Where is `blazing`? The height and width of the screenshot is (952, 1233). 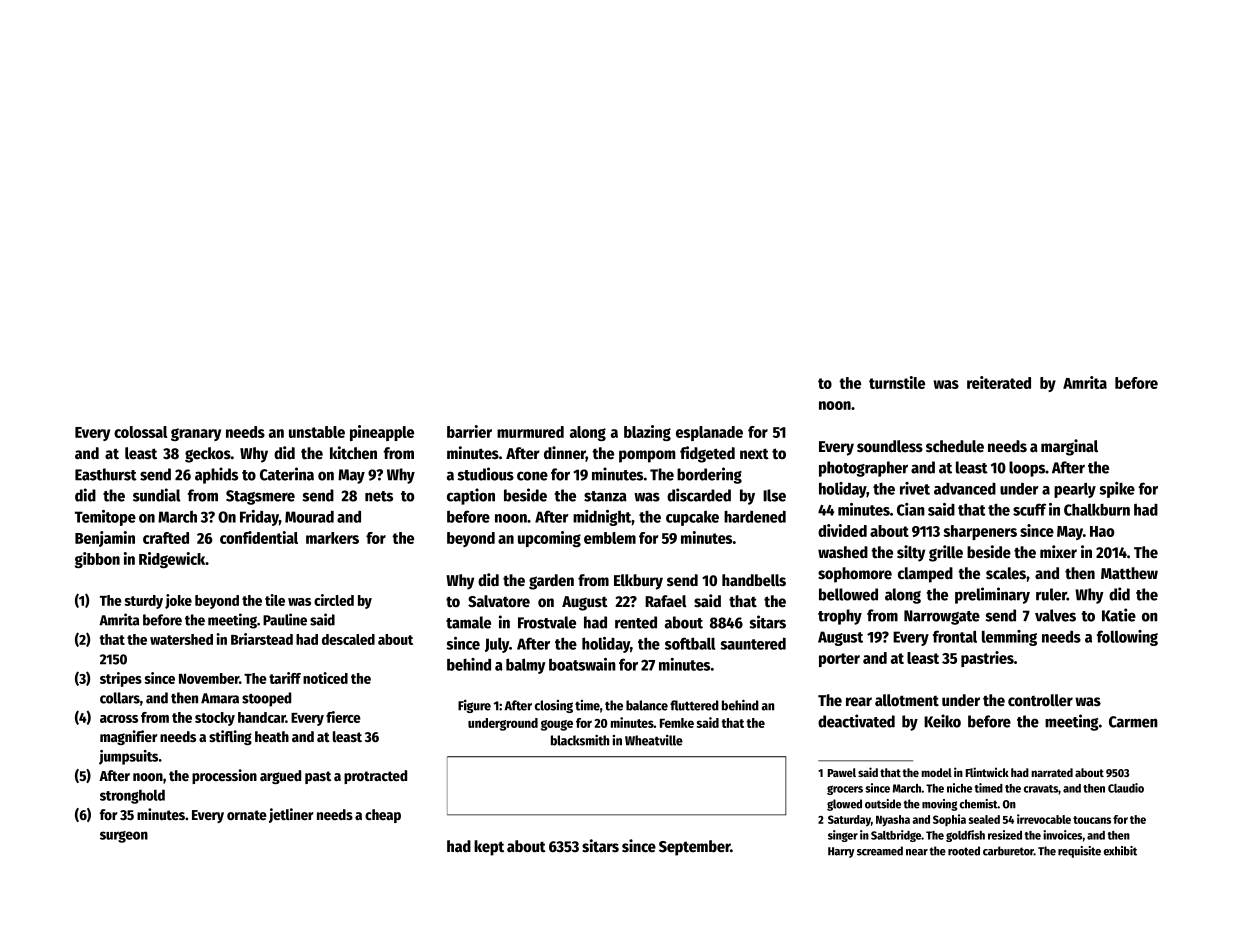 blazing is located at coordinates (647, 433).
